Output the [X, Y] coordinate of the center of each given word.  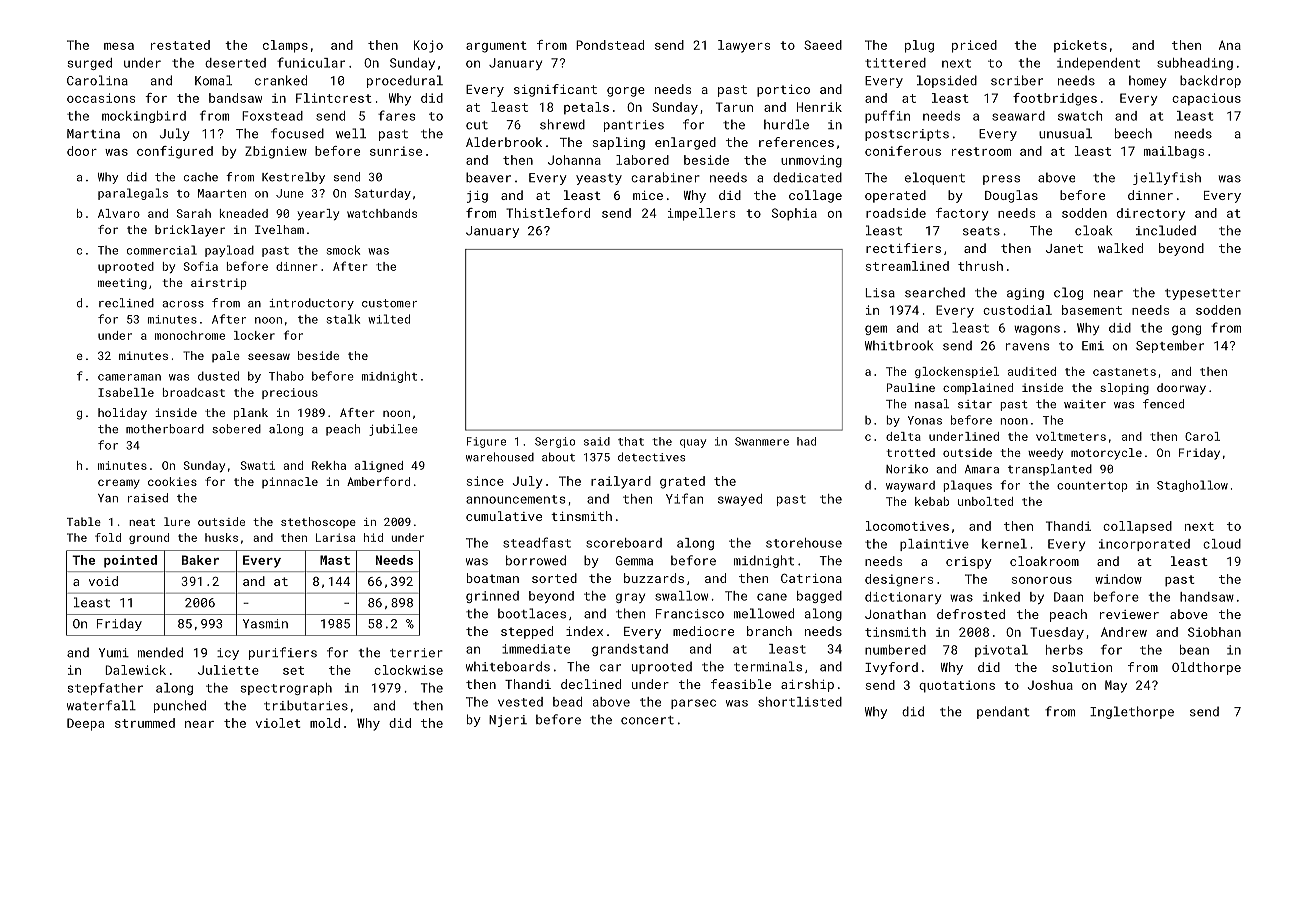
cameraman [129, 377]
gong [1186, 330]
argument [496, 47]
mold [325, 723]
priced [974, 46]
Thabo [286, 376]
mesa [119, 46]
